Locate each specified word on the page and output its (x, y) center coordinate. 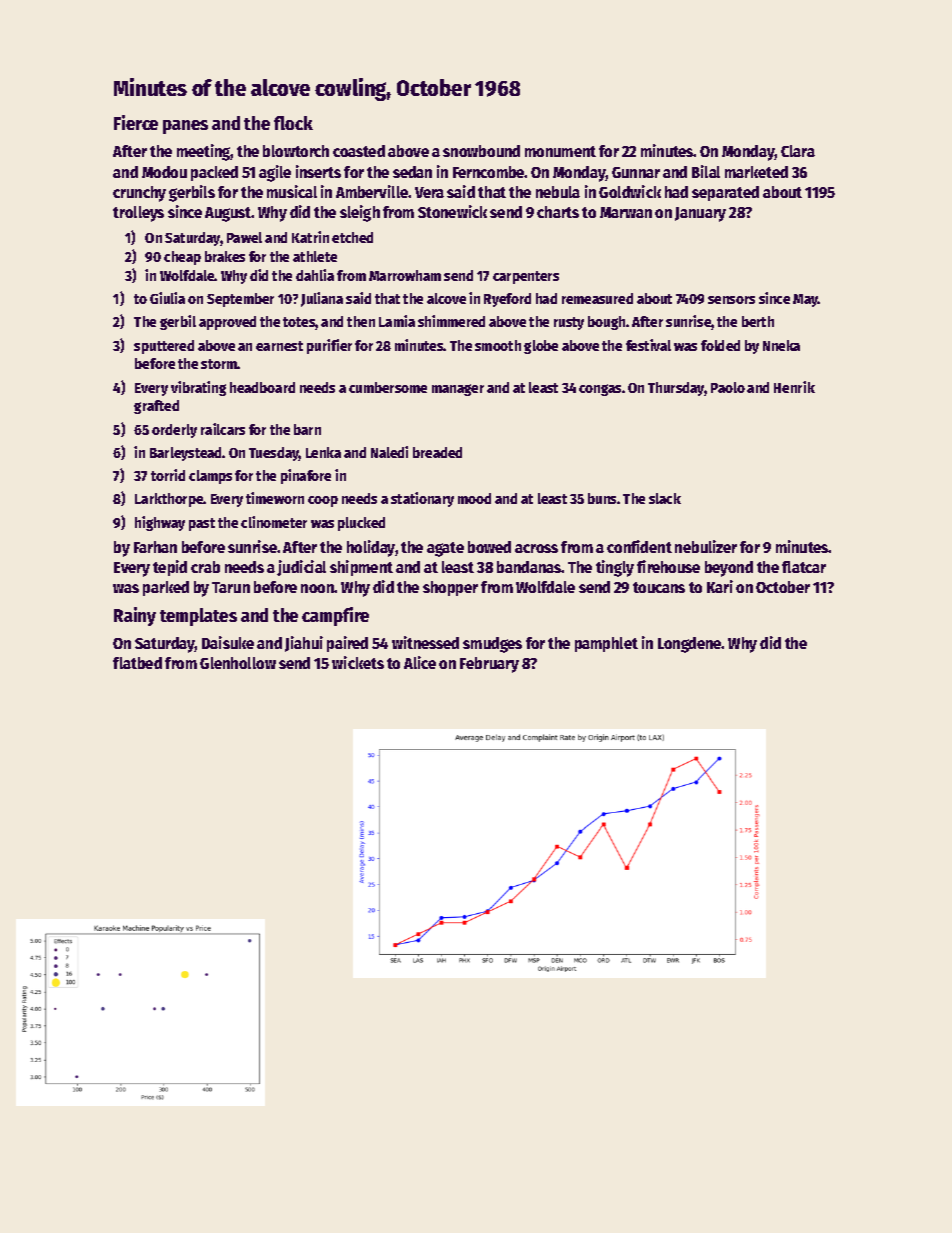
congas (600, 390)
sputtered (164, 347)
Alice (420, 662)
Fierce (136, 122)
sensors (731, 300)
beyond (729, 569)
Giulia (167, 298)
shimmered (451, 321)
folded (720, 345)
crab (205, 567)
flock (293, 123)
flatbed (137, 663)
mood (474, 498)
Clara (798, 151)
